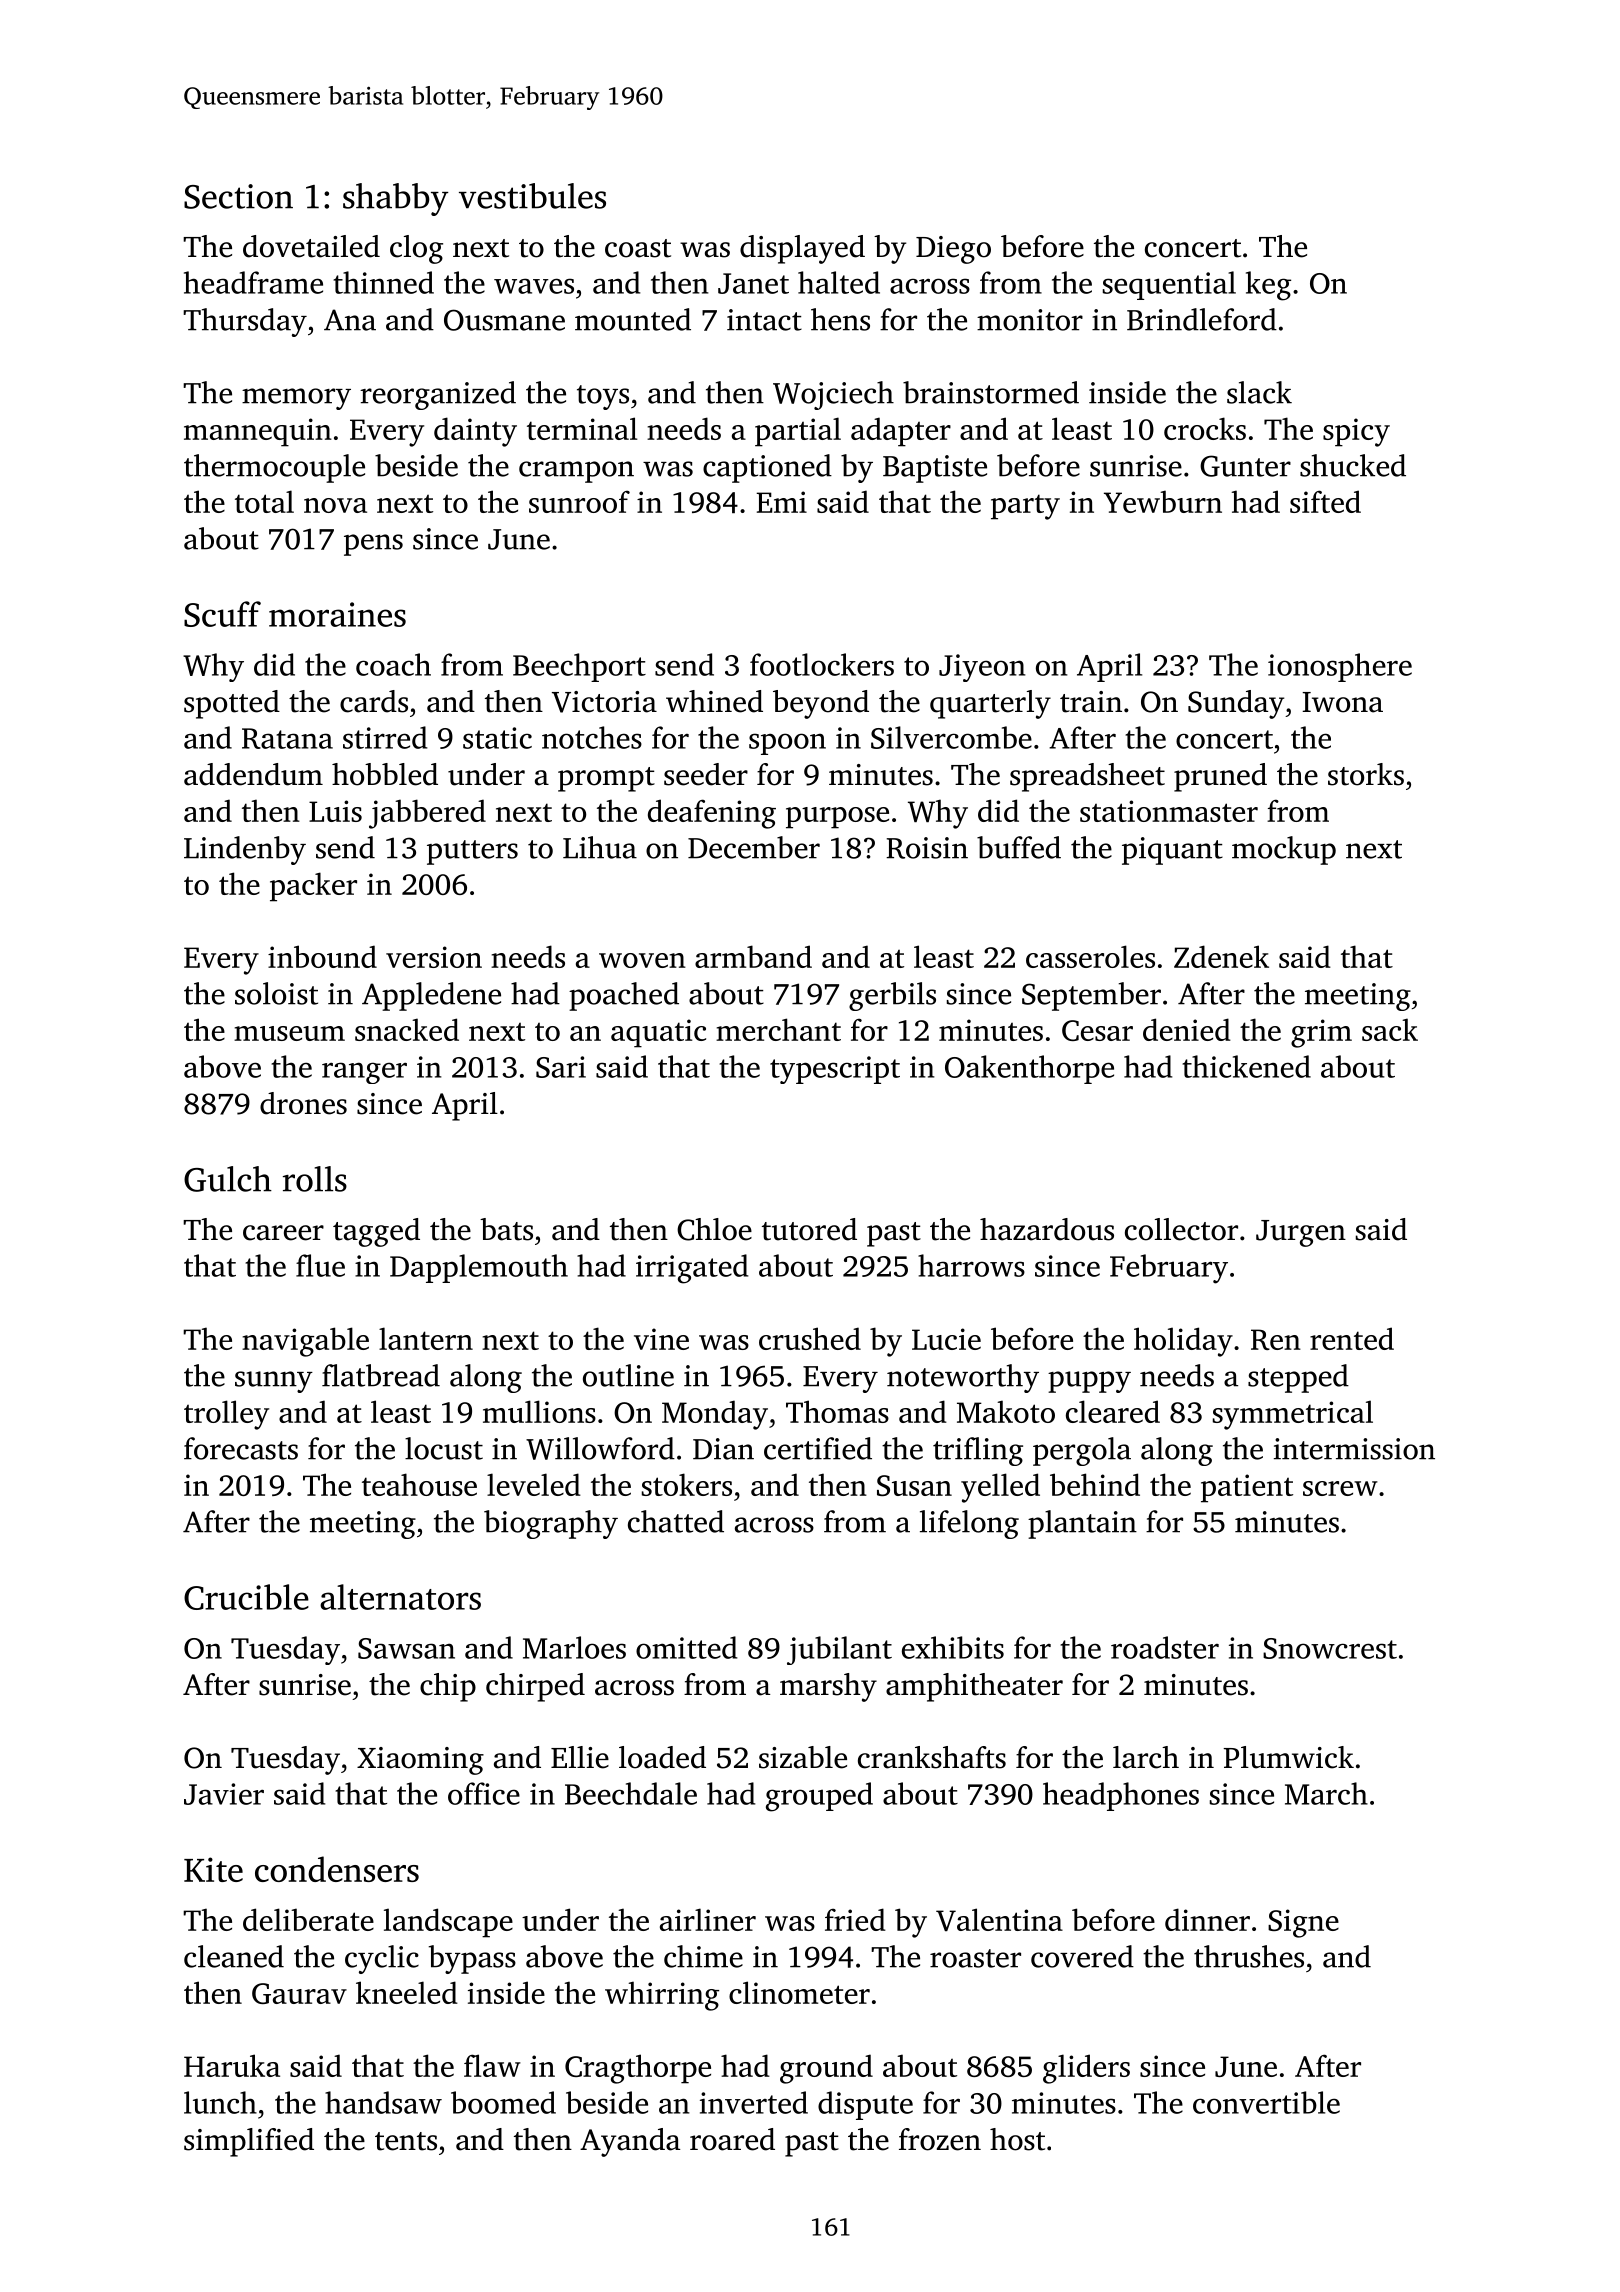  I want to click on displayed, so click(802, 249).
